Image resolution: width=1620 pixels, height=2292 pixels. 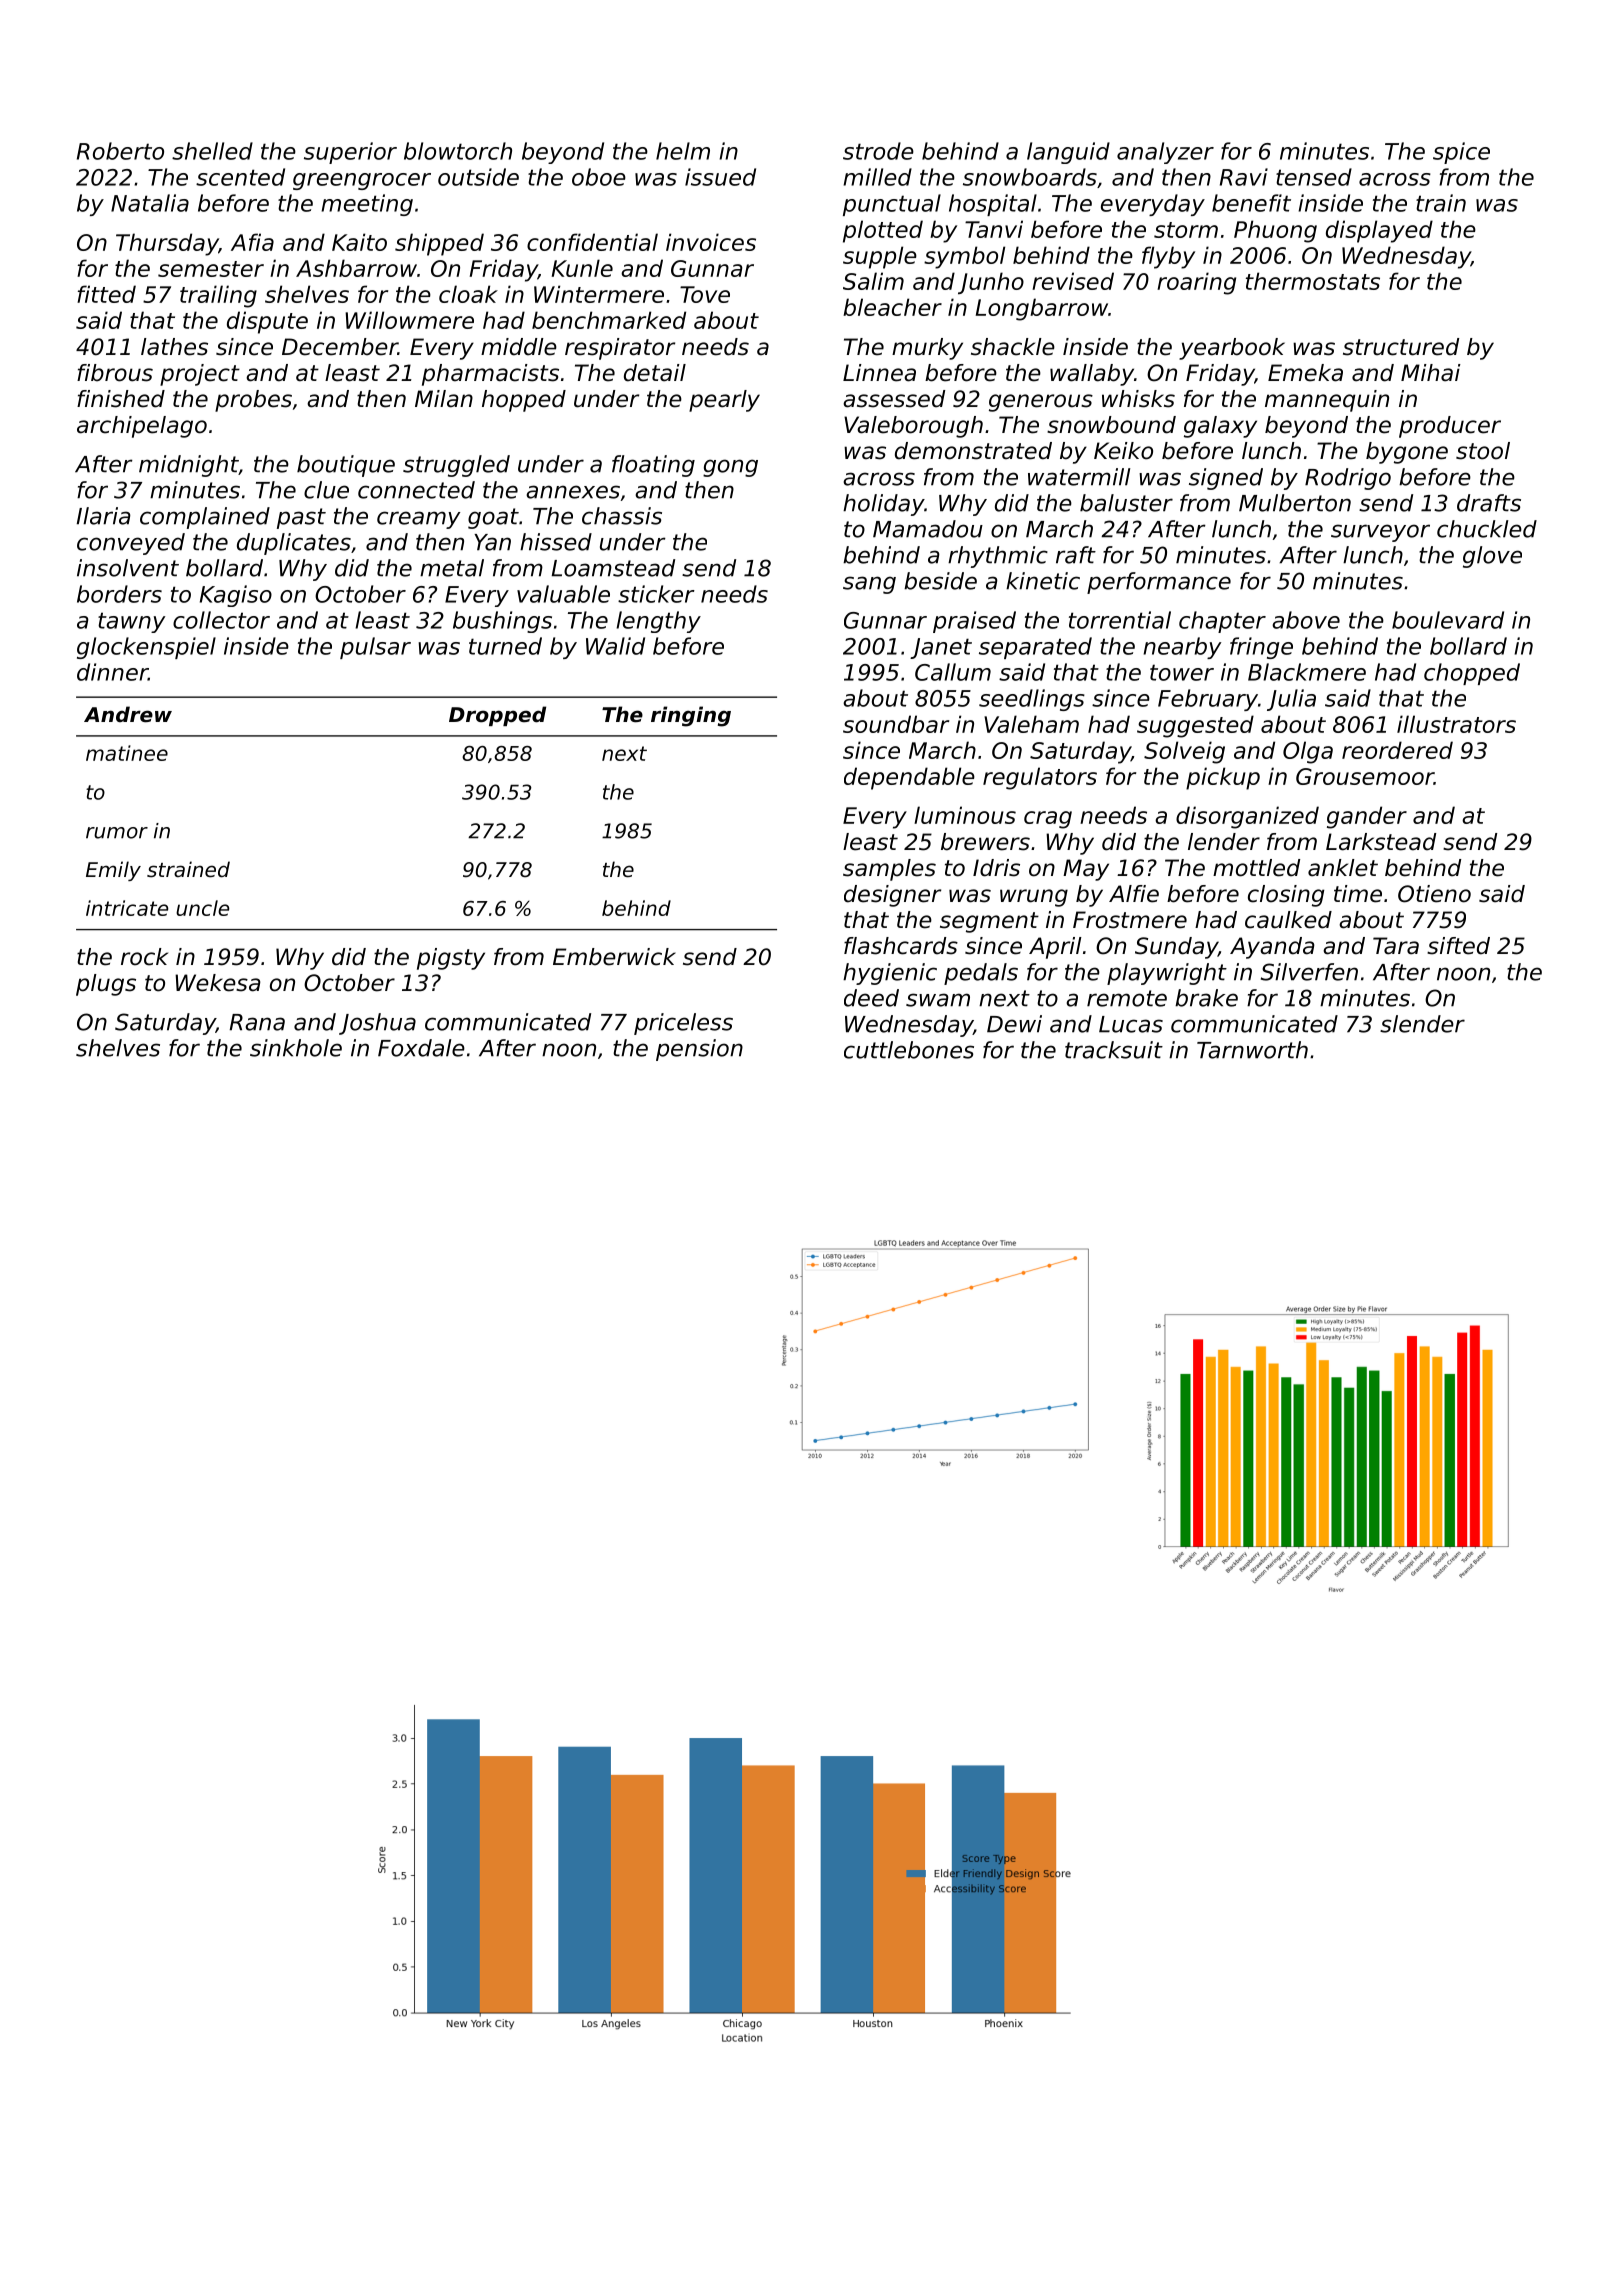 What do you see at coordinates (296, 1048) in the screenshot?
I see `sinkhole` at bounding box center [296, 1048].
